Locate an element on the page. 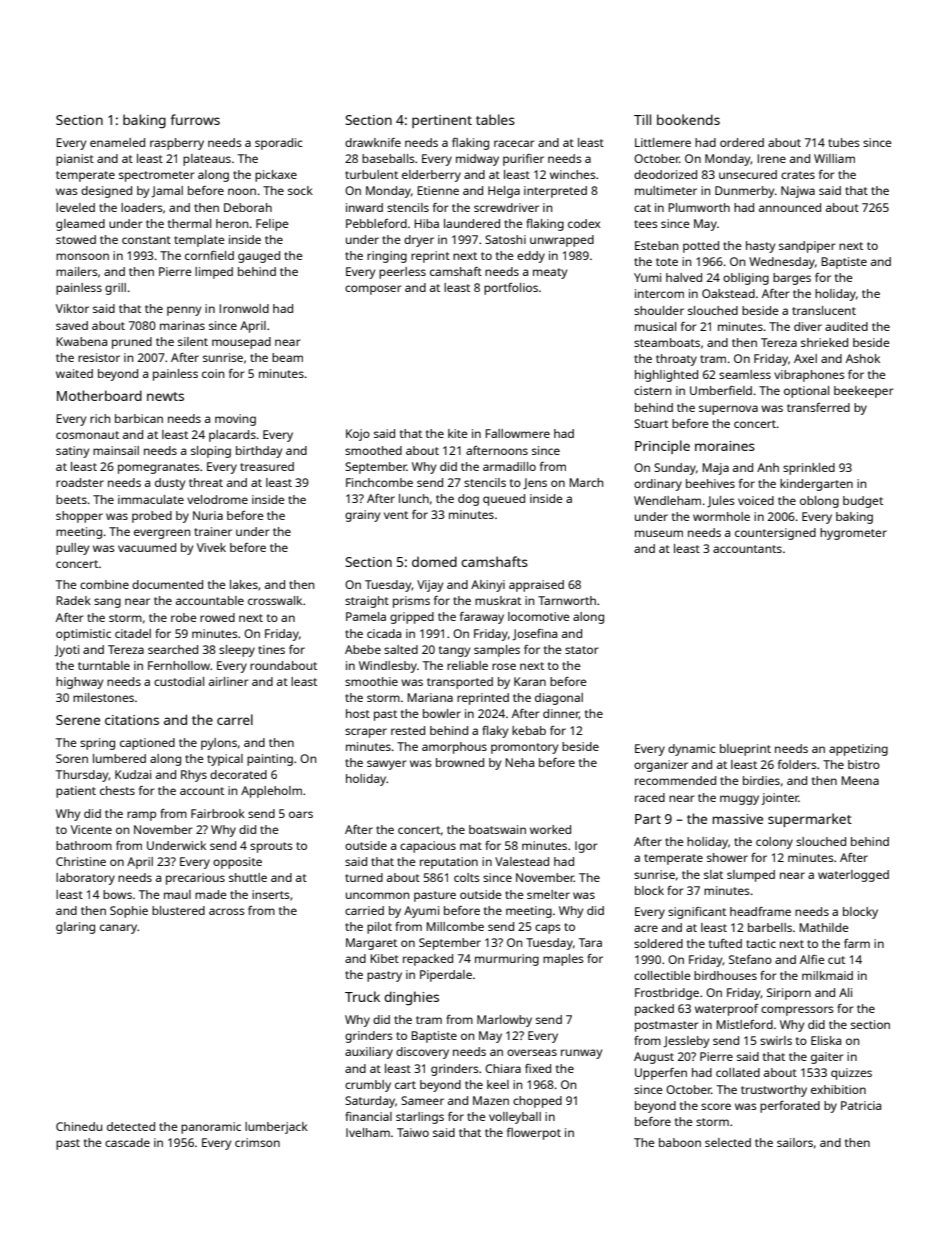 The height and width of the document is (1233, 952). cascade is located at coordinates (127, 1142).
